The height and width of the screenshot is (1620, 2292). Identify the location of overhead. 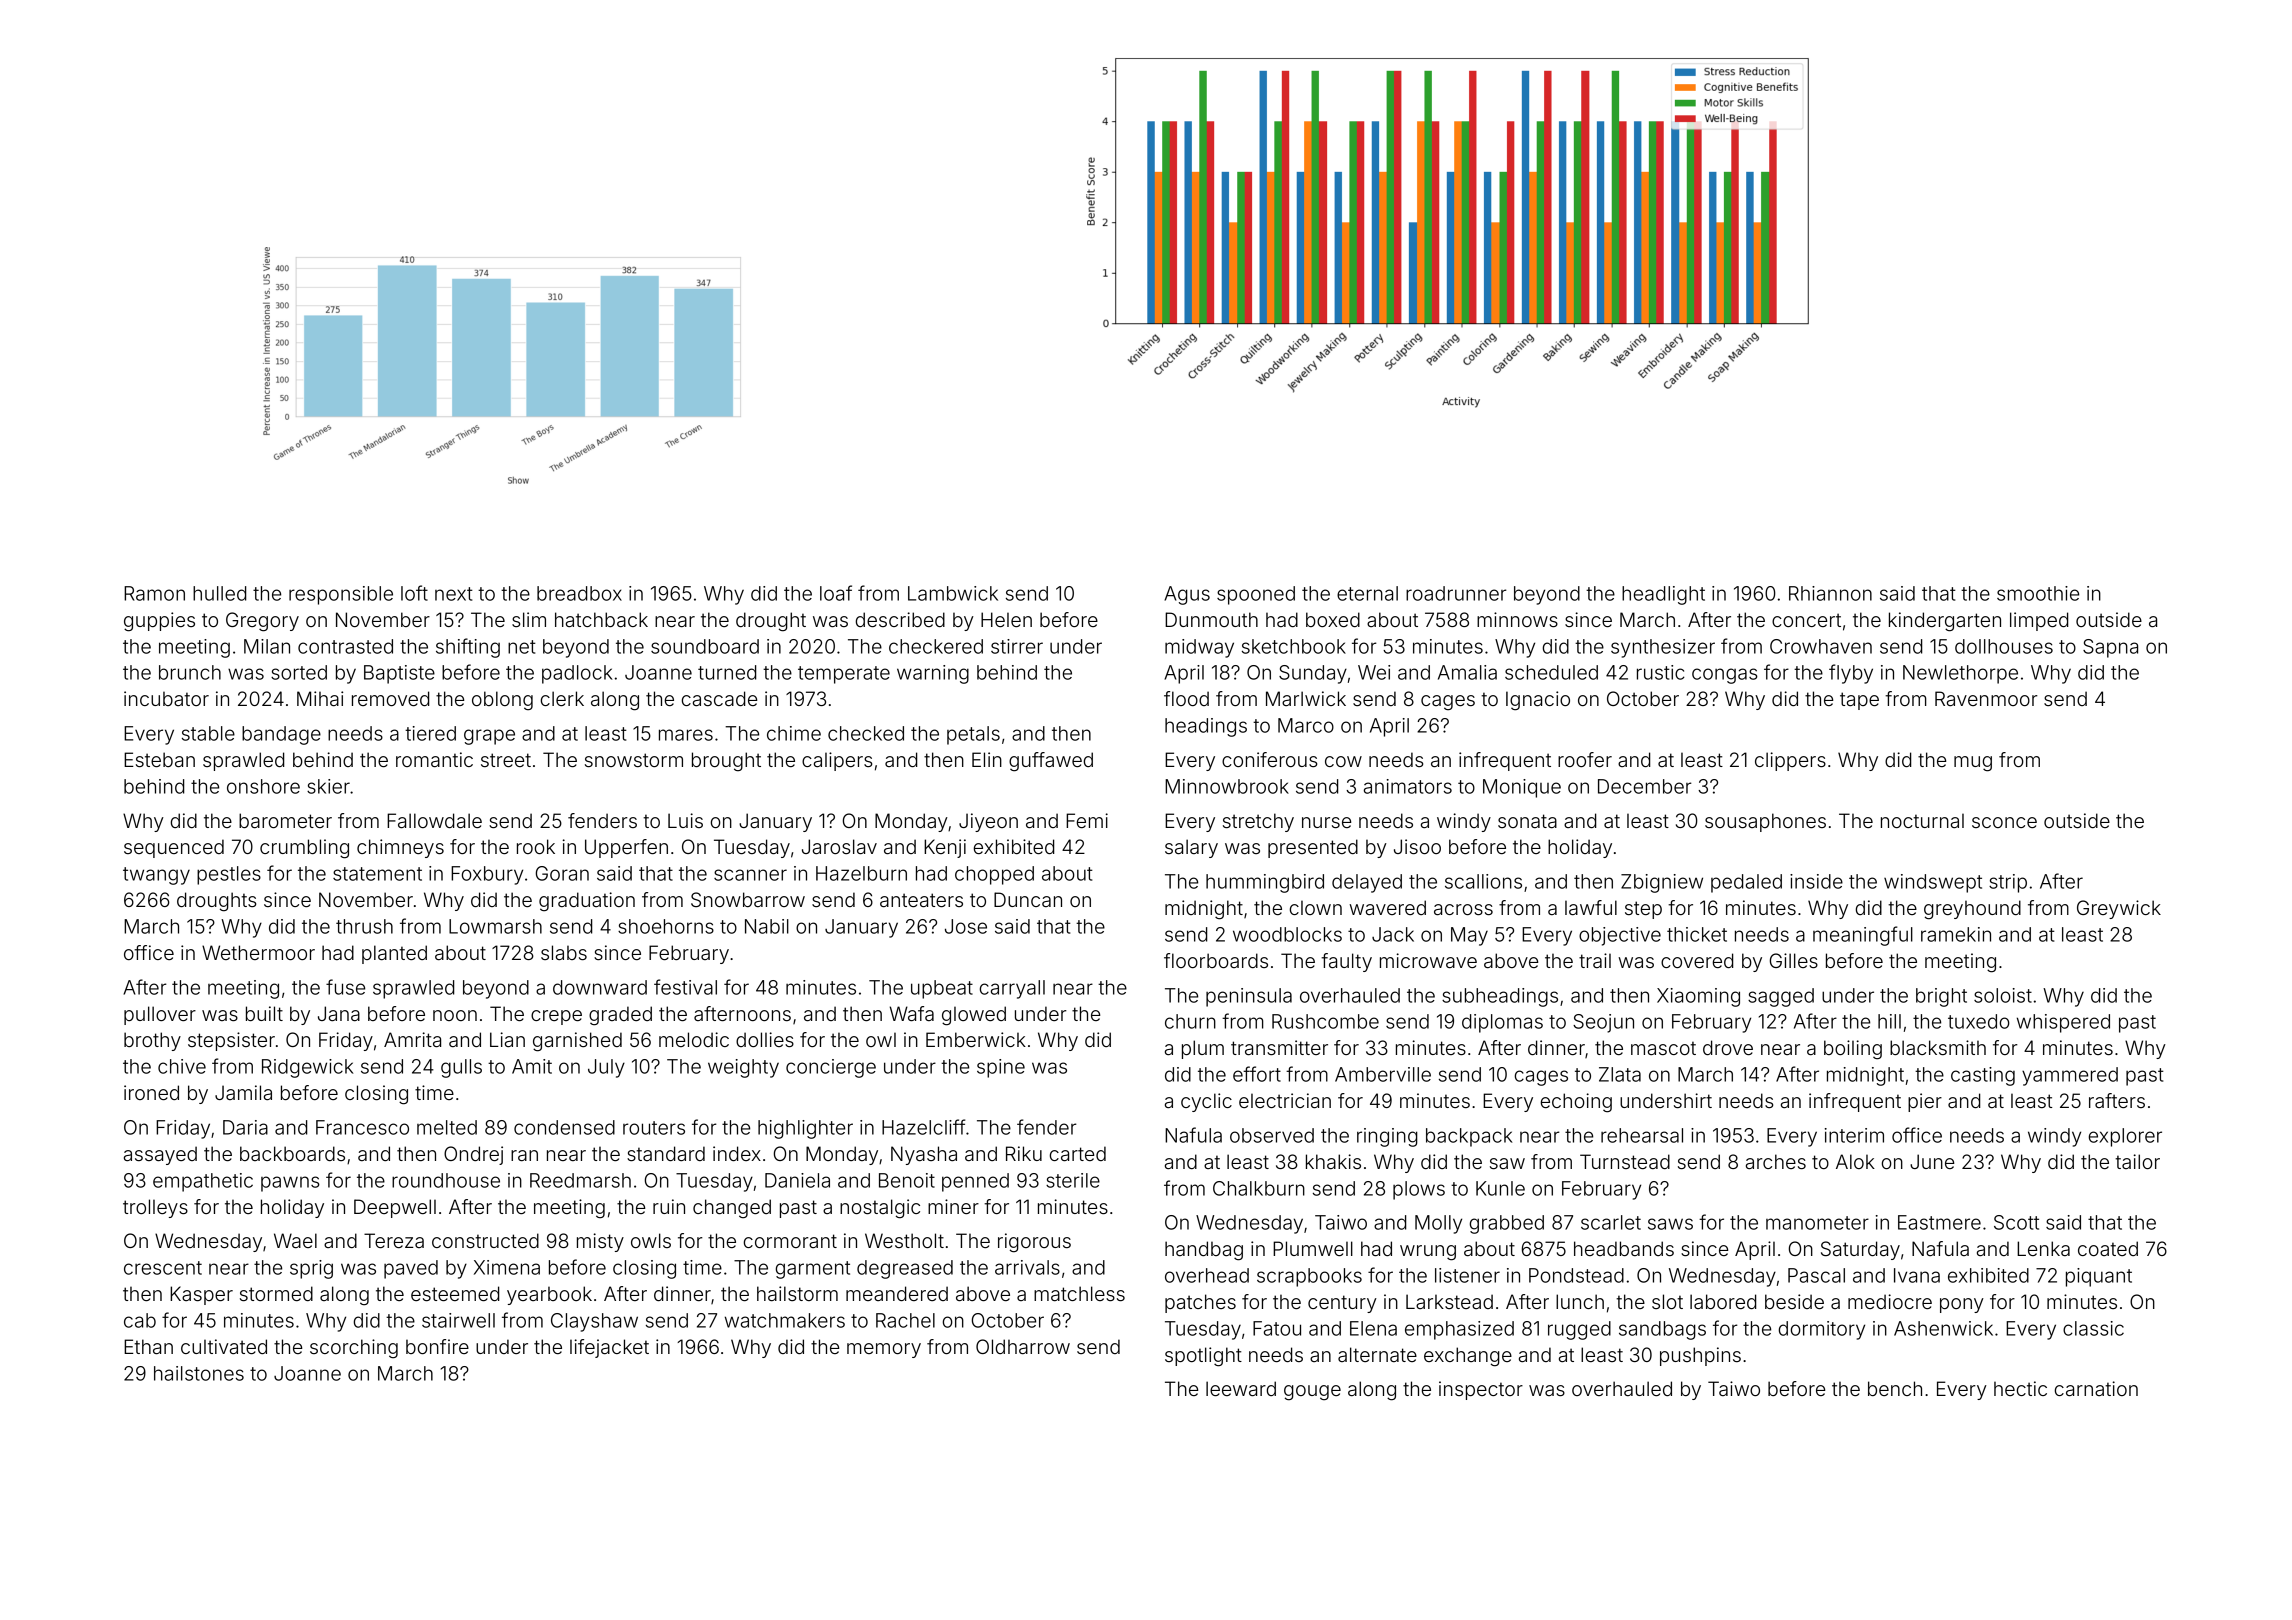
(1207, 1275).
